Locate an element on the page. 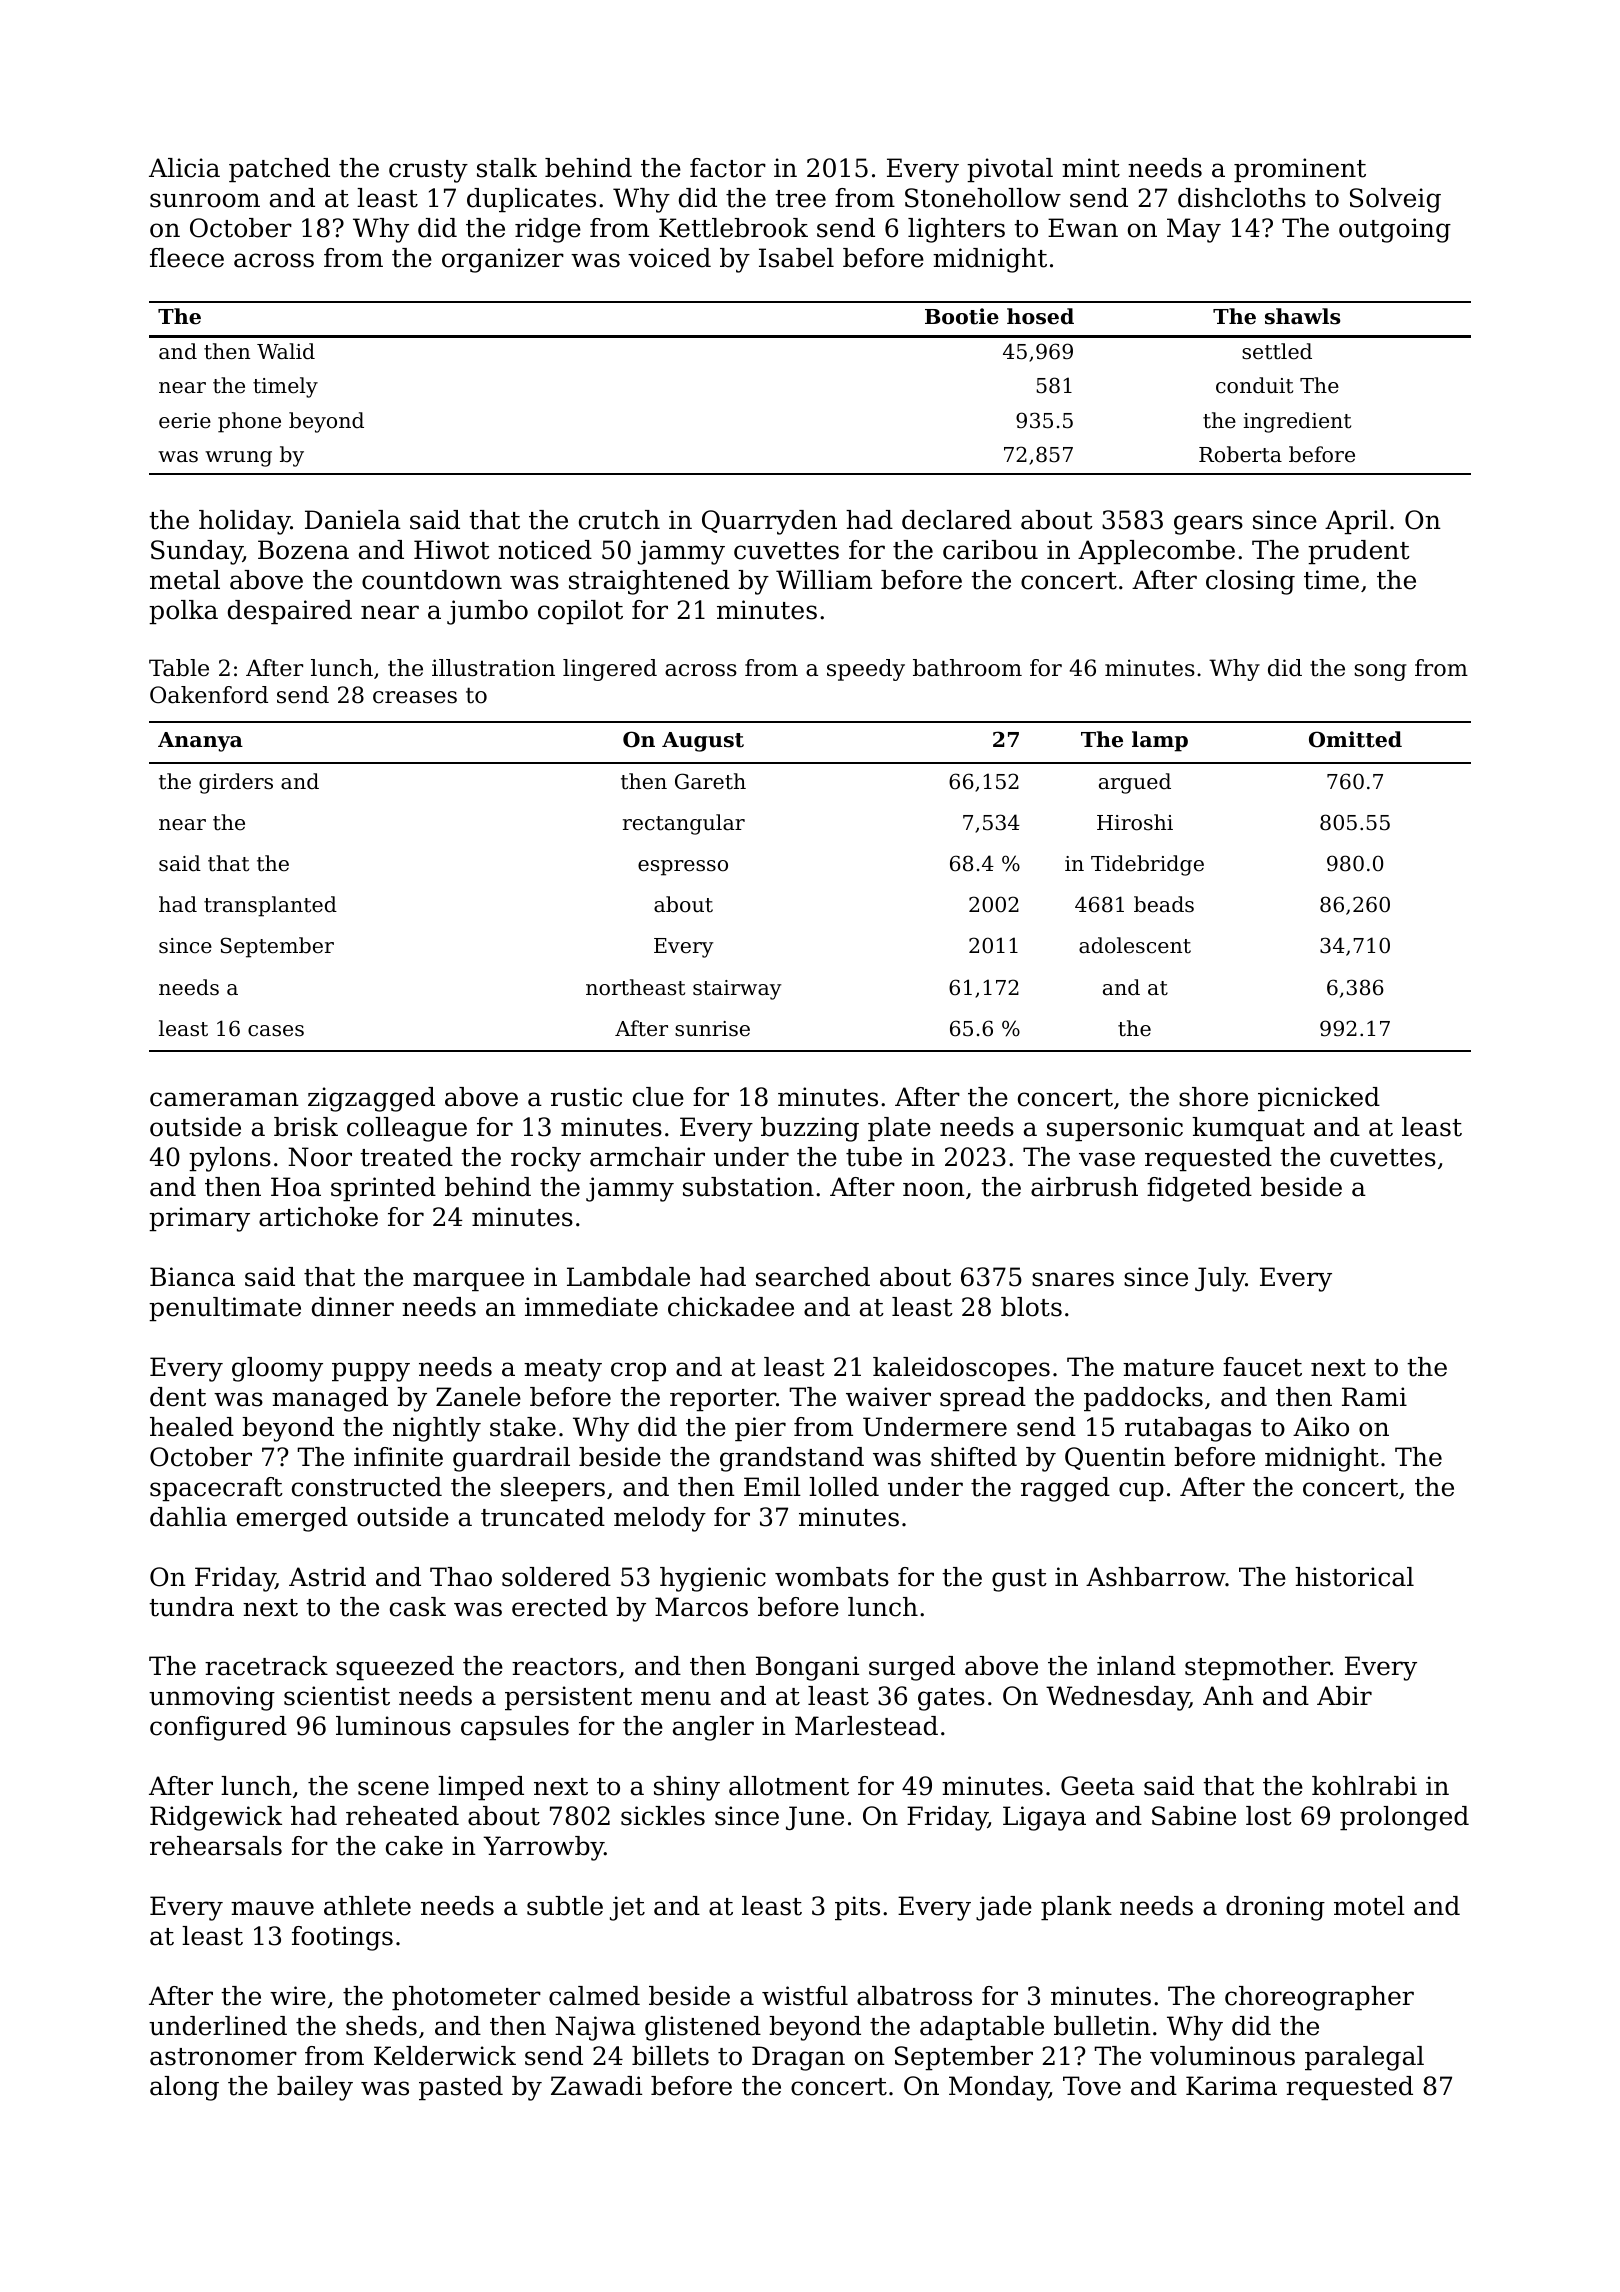 Image resolution: width=1620 pixels, height=2292 pixels. Rami is located at coordinates (1374, 1397).
